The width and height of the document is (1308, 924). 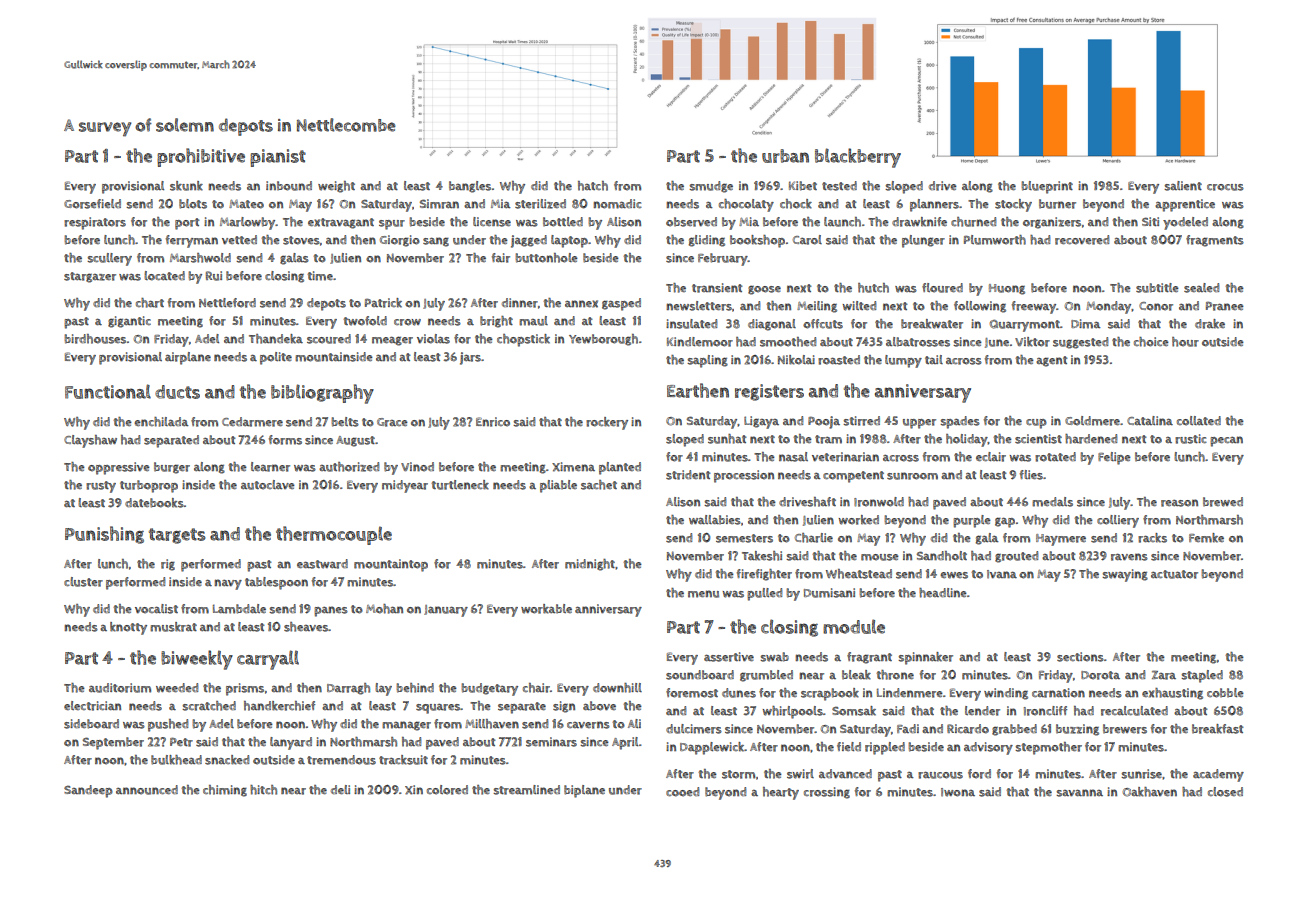 I want to click on Haymere, so click(x=1061, y=540).
